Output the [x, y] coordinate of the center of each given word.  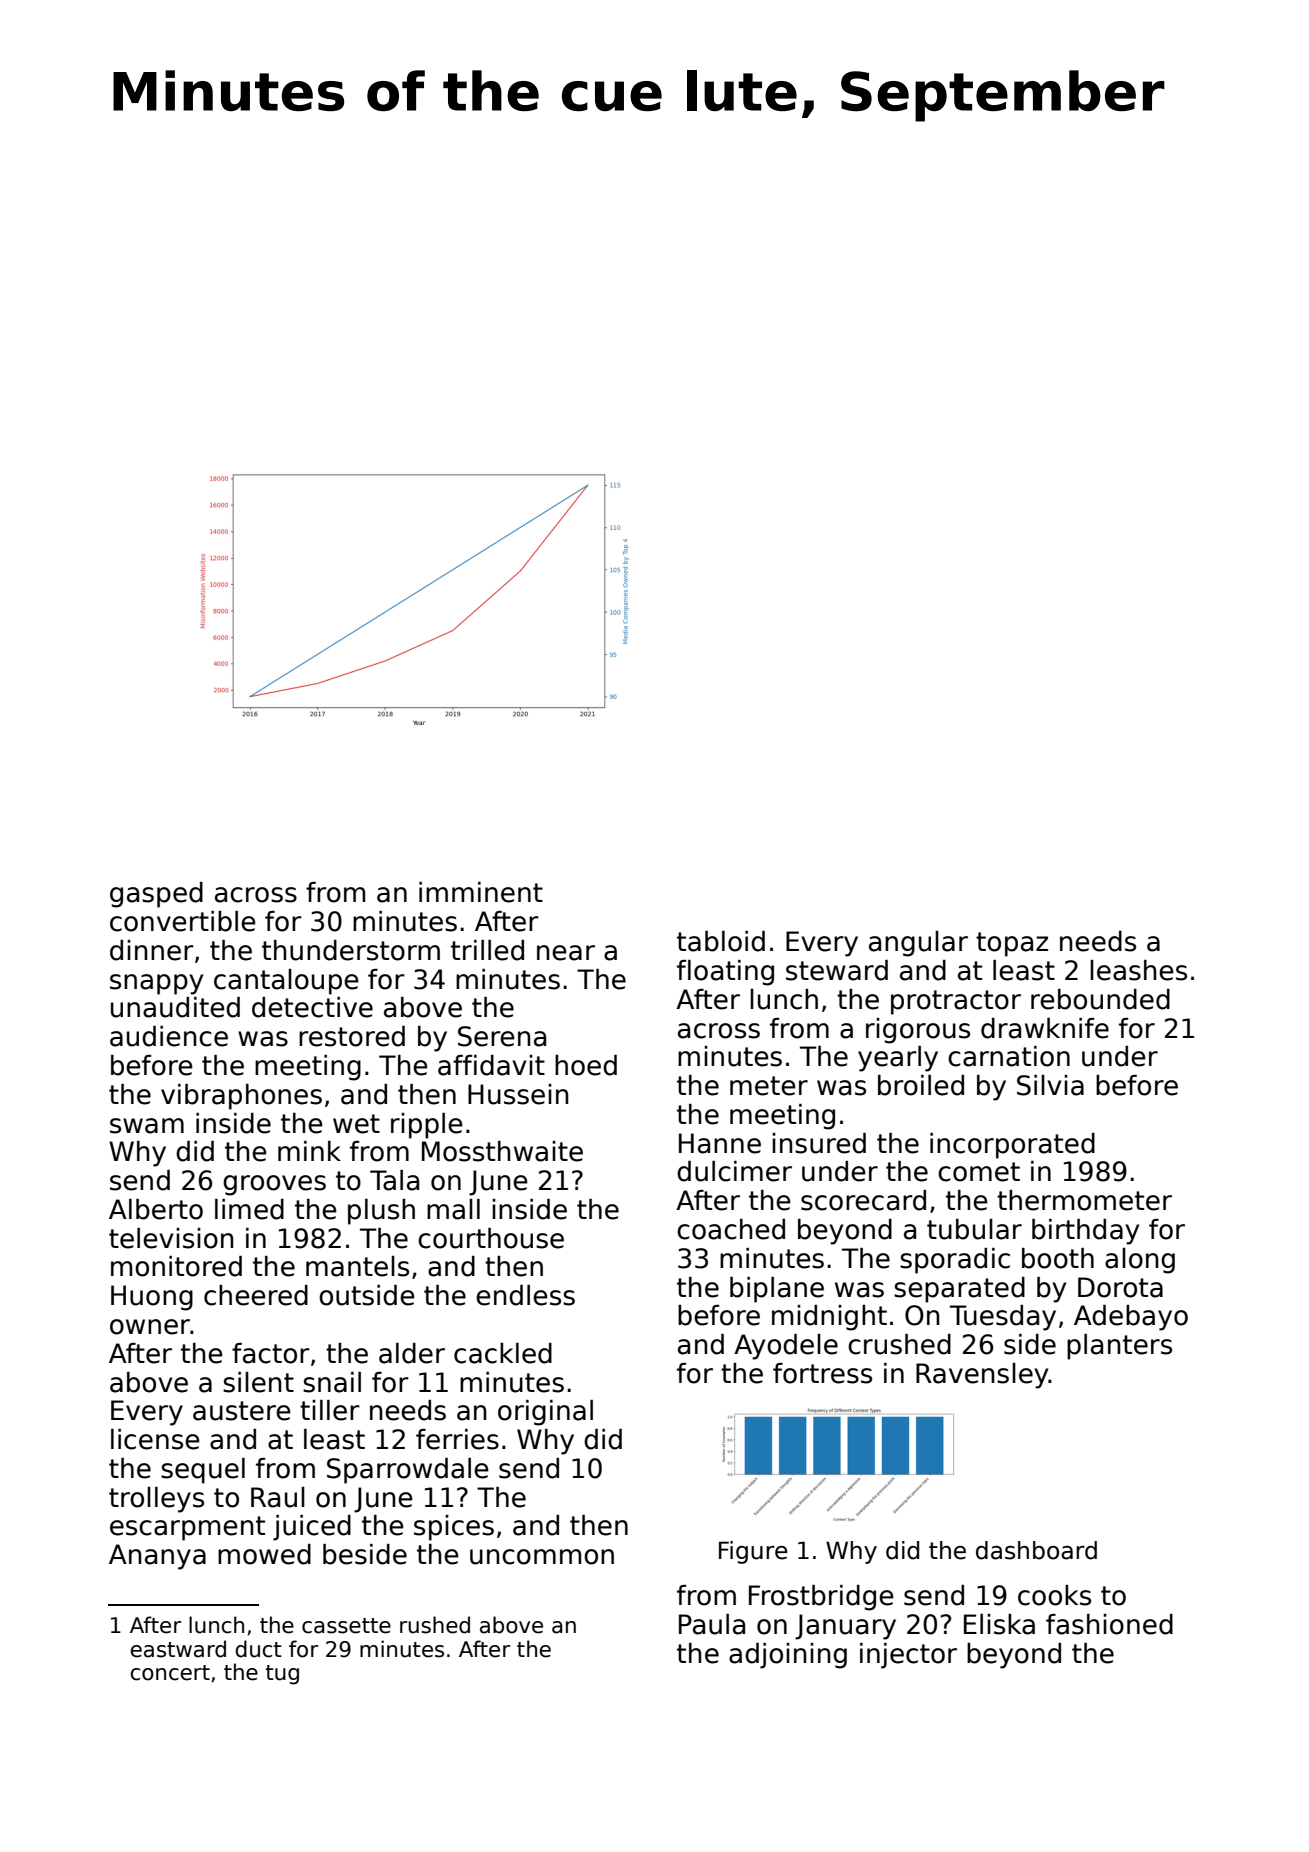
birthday [1085, 1232]
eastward [178, 1649]
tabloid [721, 941]
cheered [256, 1295]
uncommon [542, 1557]
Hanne [720, 1143]
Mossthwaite [502, 1151]
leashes [1138, 970]
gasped [156, 895]
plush [381, 1212]
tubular [974, 1229]
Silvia [1050, 1085]
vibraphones [241, 1097]
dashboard [1036, 1550]
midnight [829, 1318]
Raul [278, 1497]
